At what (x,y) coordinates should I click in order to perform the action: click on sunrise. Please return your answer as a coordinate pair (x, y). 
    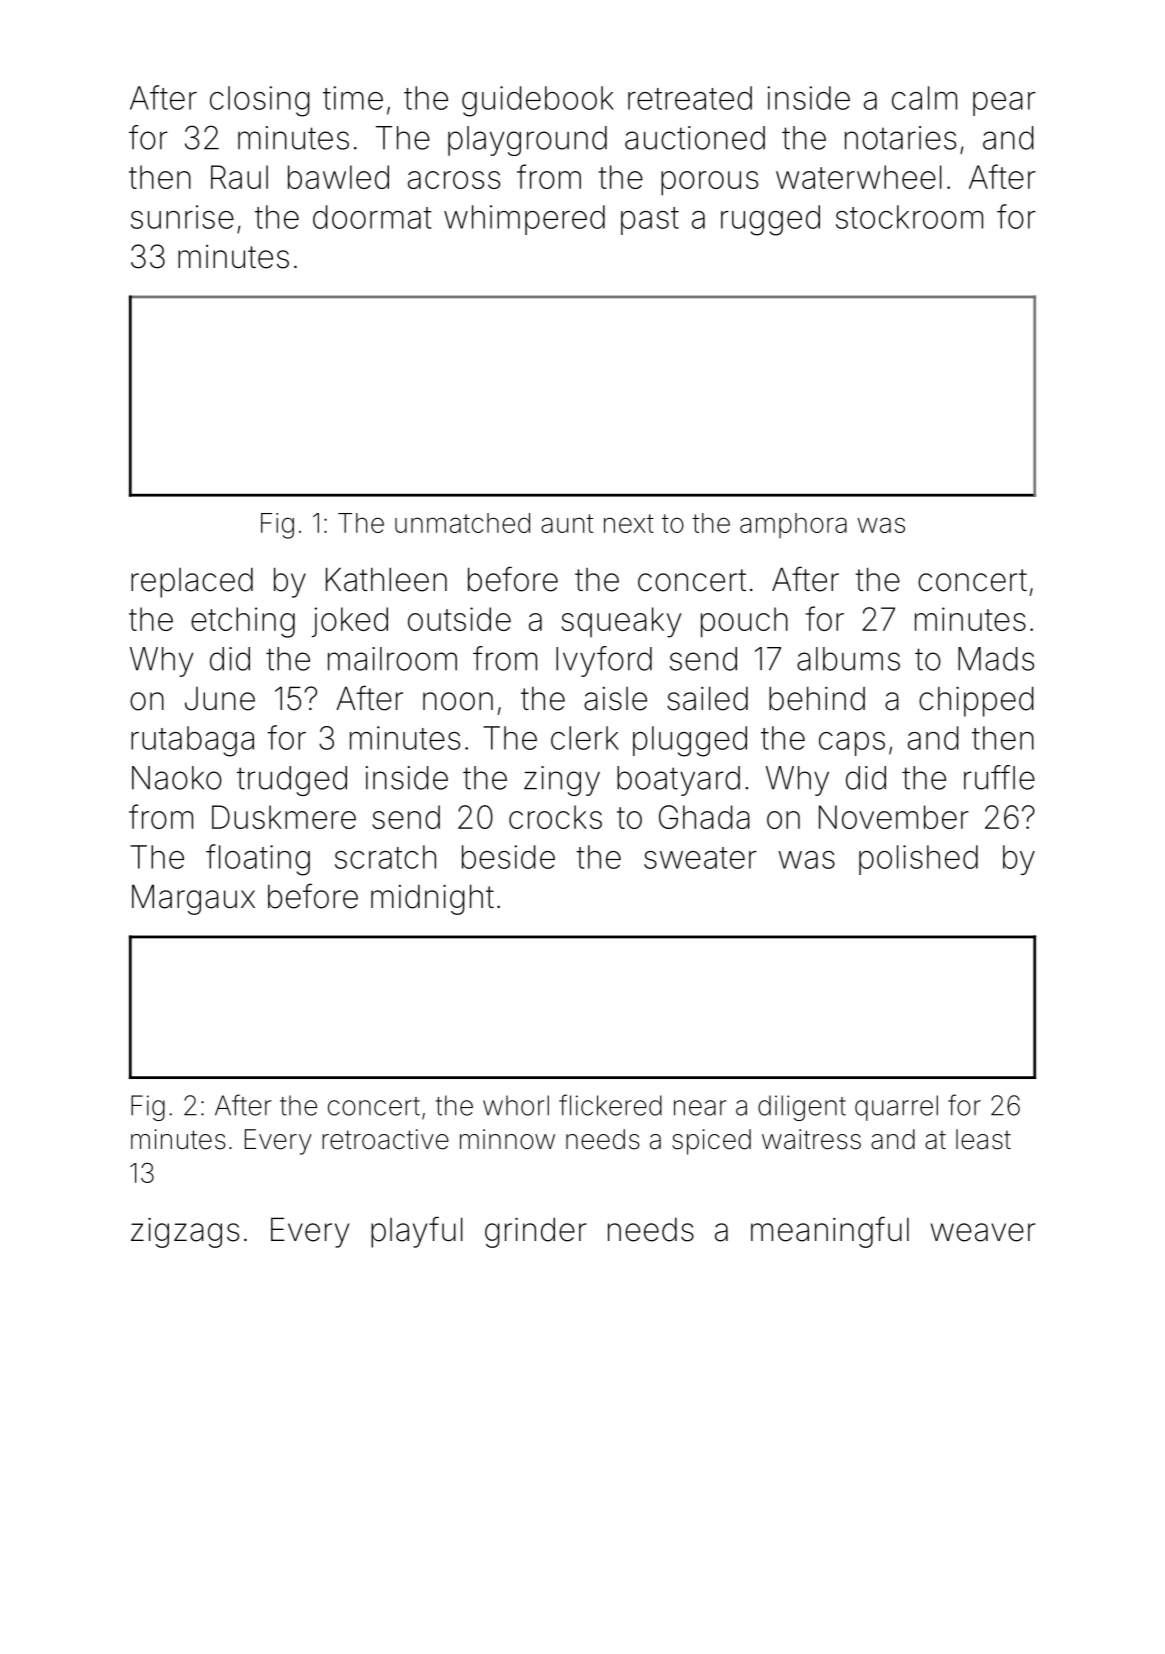
    Looking at the image, I should click on (182, 217).
